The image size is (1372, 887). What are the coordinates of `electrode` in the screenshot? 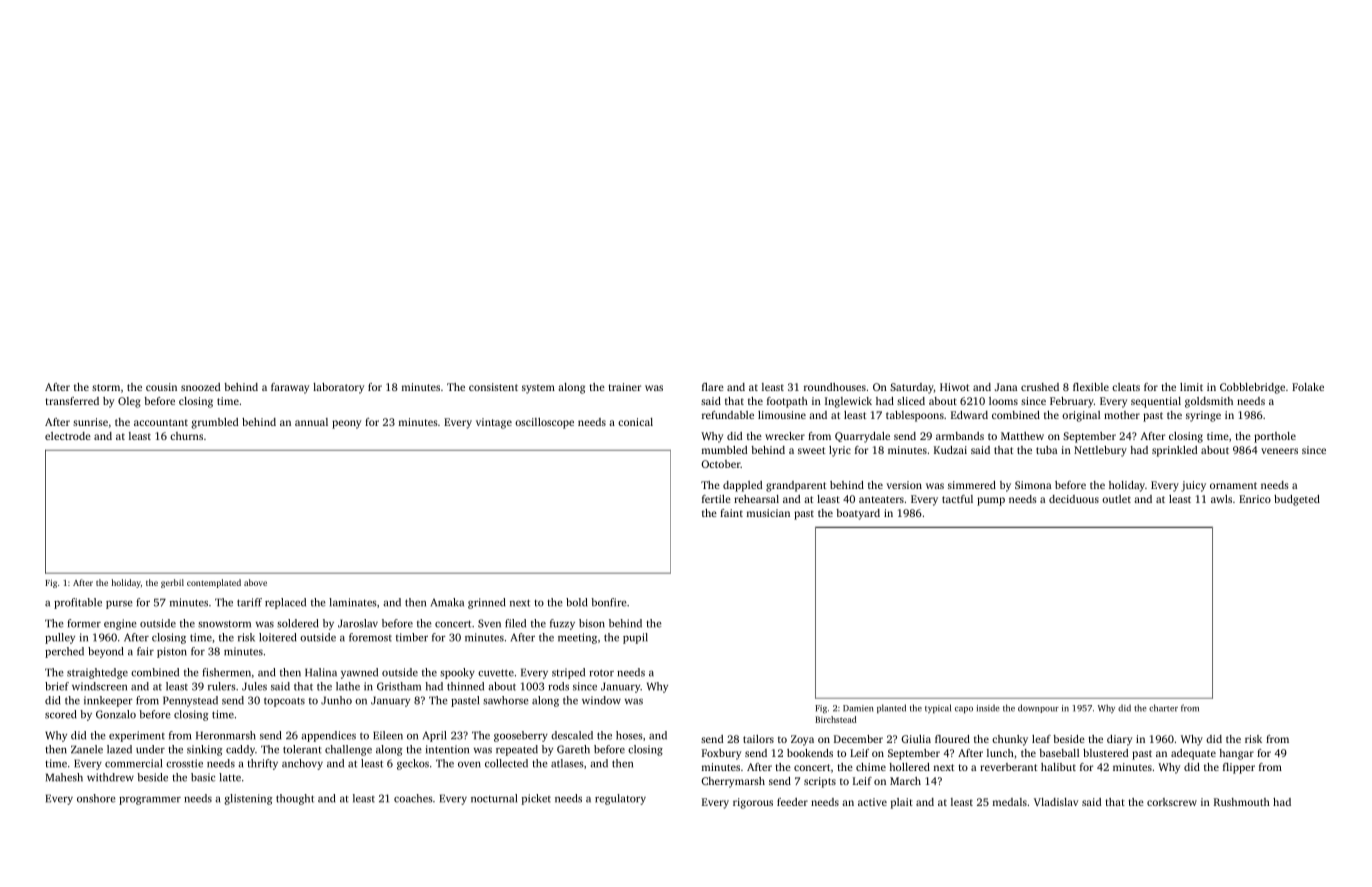 It's located at (68, 436).
